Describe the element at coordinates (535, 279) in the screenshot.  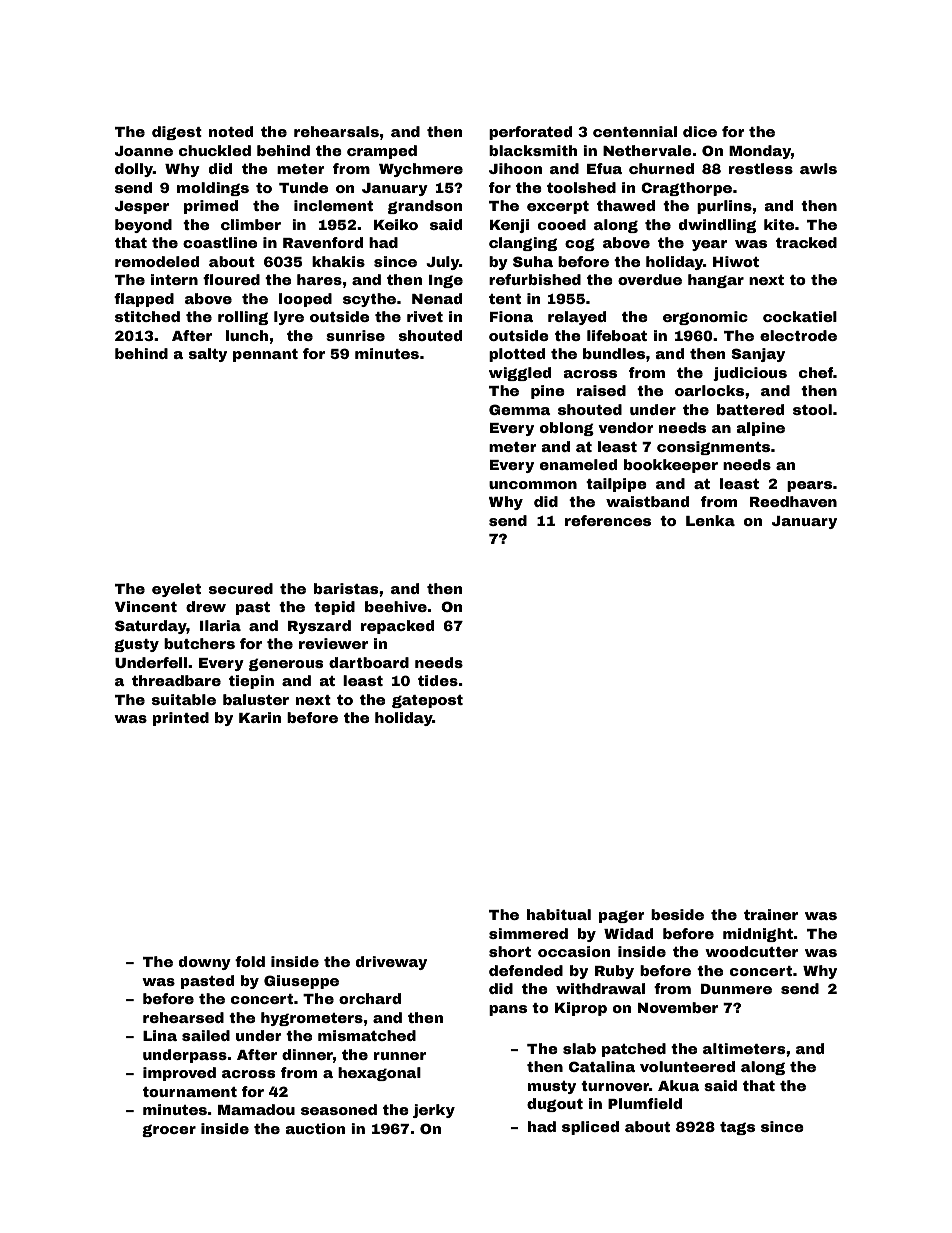
I see `refurbished` at that location.
